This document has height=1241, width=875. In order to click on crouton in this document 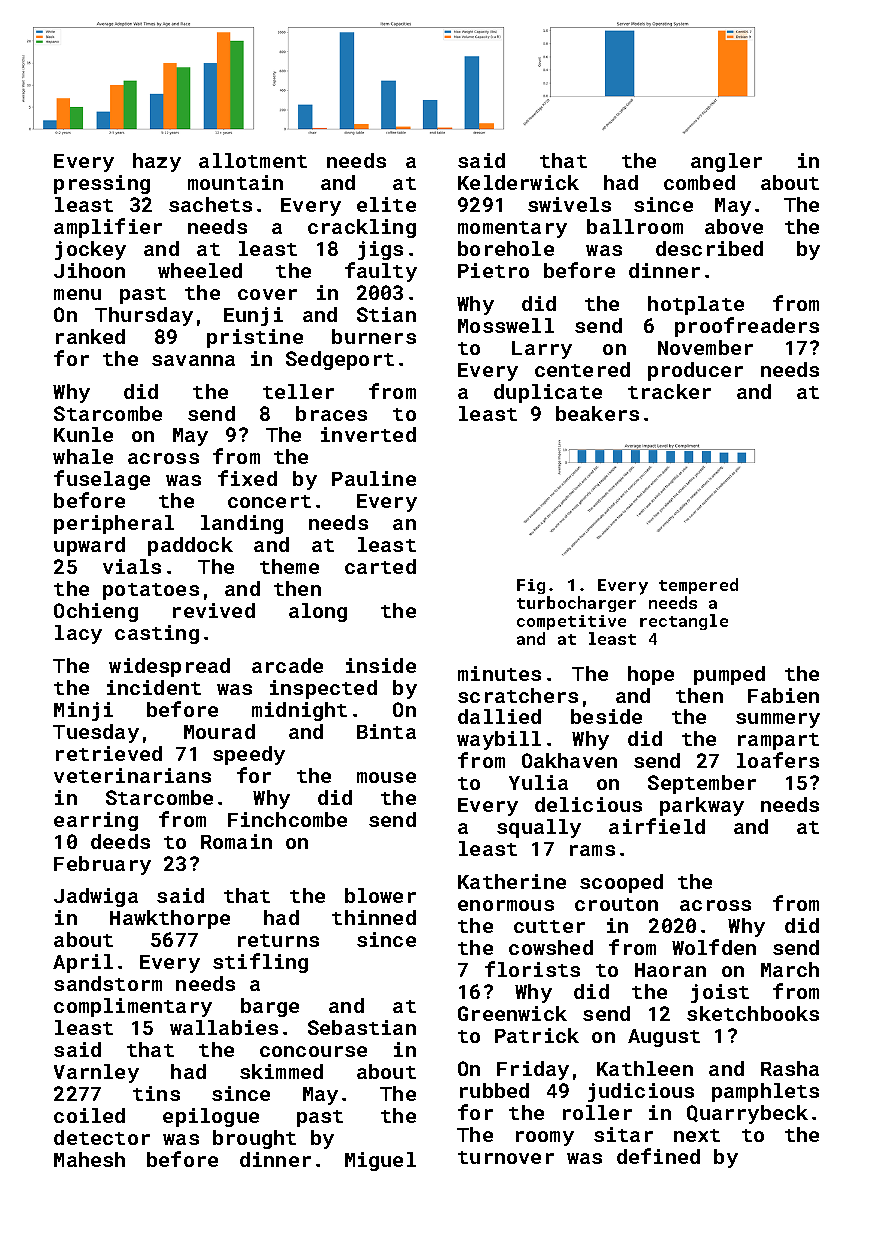, I will do `click(616, 904)`.
